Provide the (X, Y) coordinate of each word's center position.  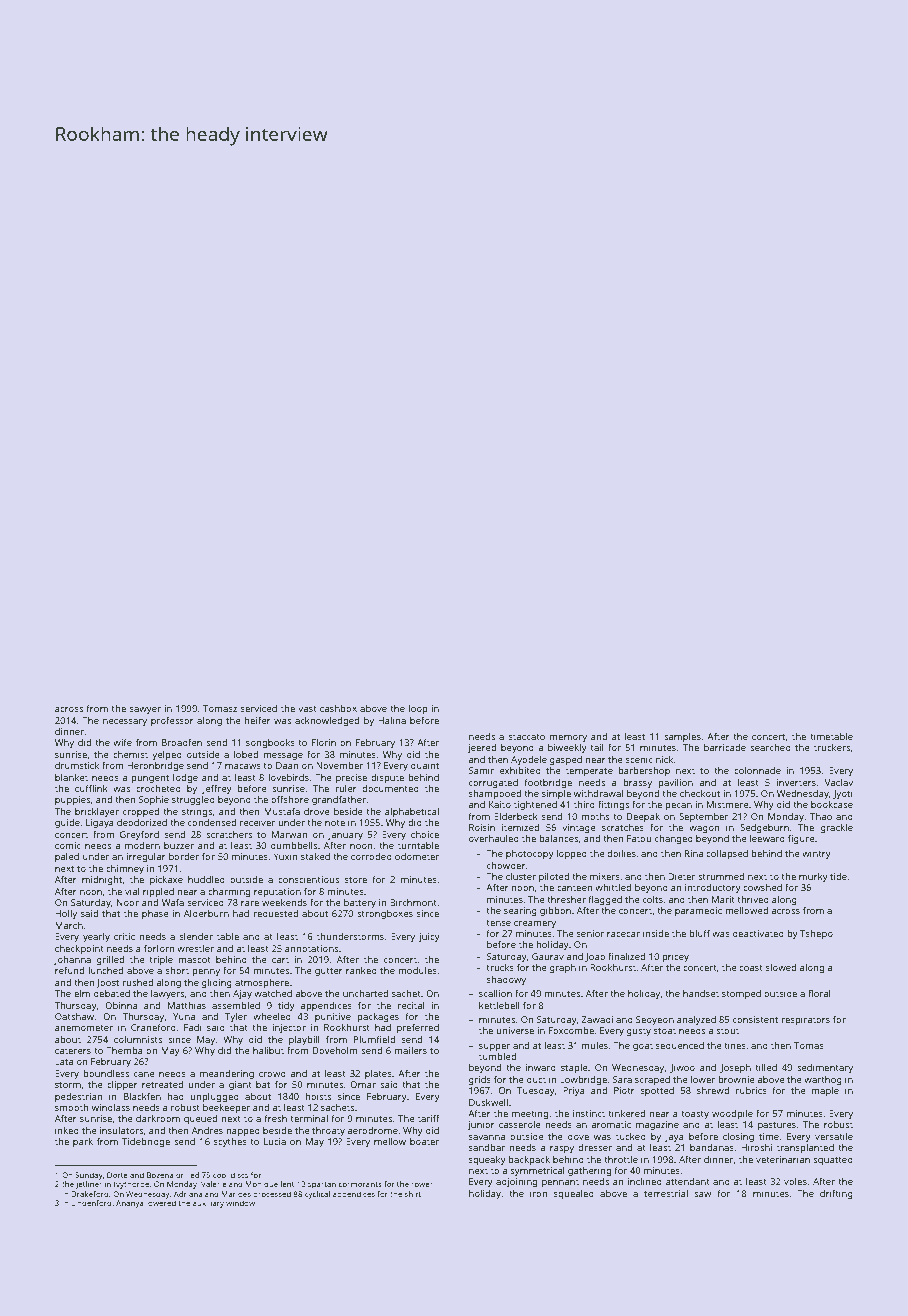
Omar (363, 1084)
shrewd (713, 1090)
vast (307, 709)
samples (682, 737)
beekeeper (226, 1108)
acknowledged (327, 722)
